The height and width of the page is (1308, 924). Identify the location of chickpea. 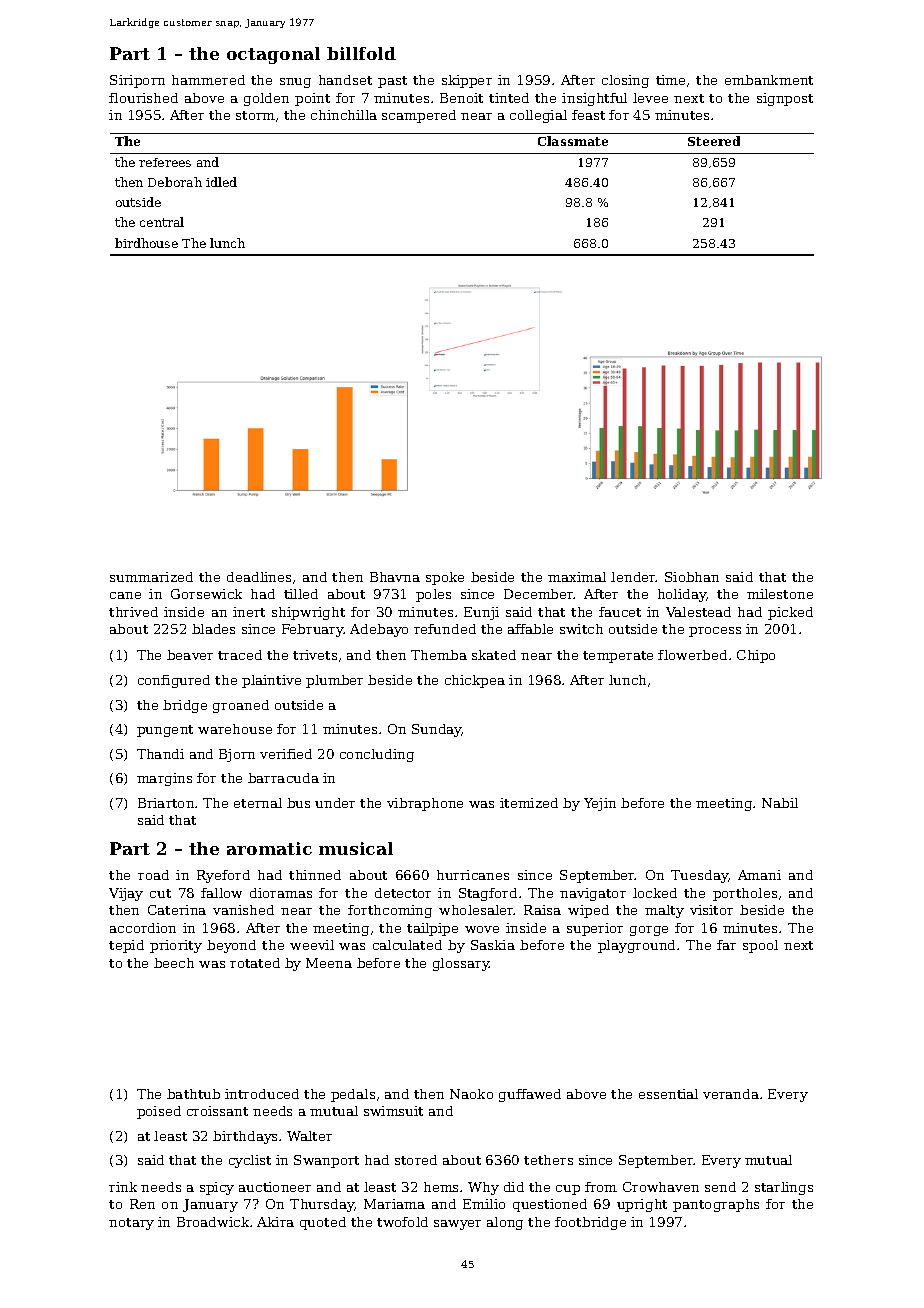
(475, 681).
